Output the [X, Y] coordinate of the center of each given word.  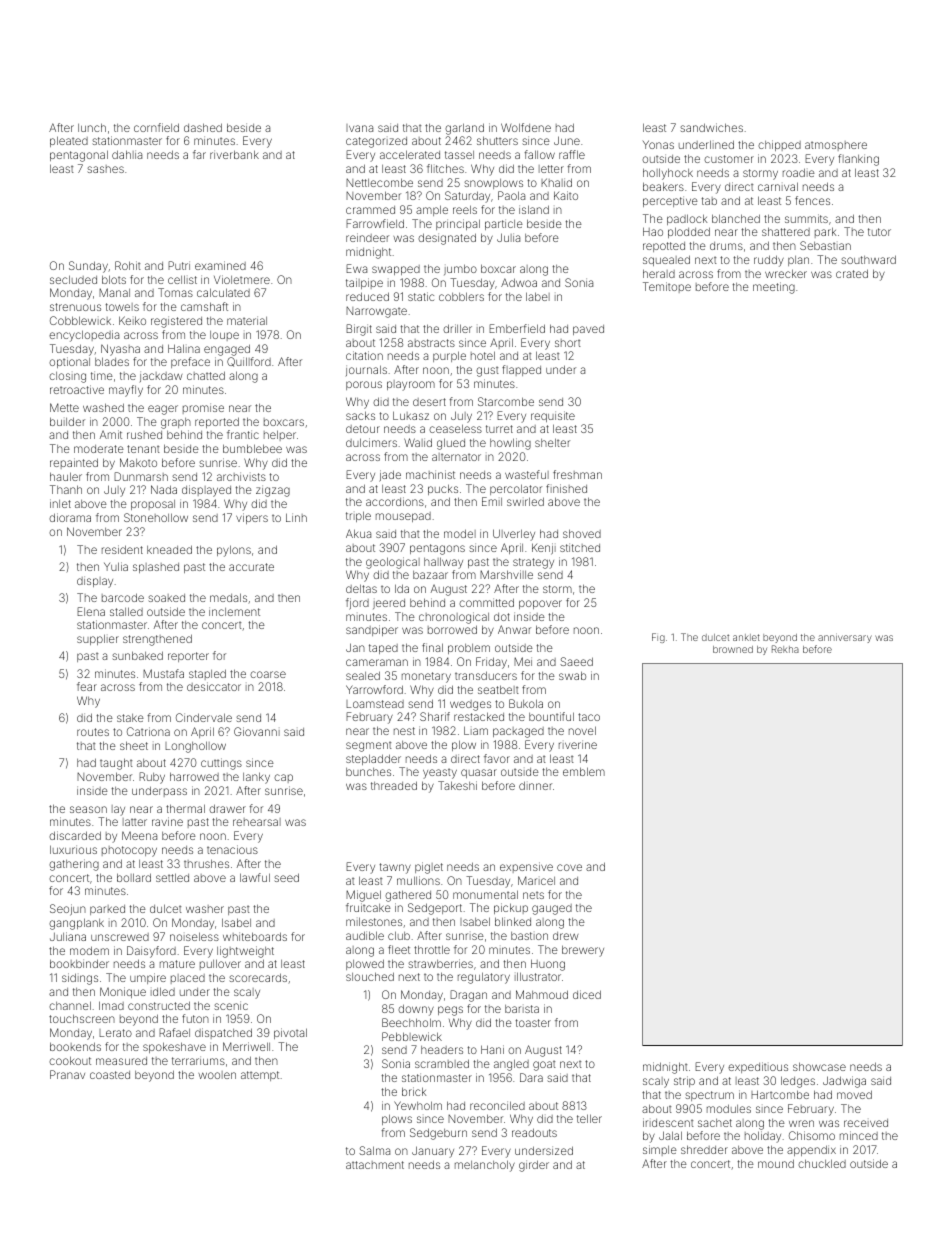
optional [69, 362]
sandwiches [711, 127]
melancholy [485, 1166]
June [567, 140]
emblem [584, 771]
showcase [819, 1066]
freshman [577, 474]
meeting [774, 288]
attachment [375, 1165]
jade [390, 476]
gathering [74, 865]
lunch [92, 127]
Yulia [116, 566]
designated [447, 239]
